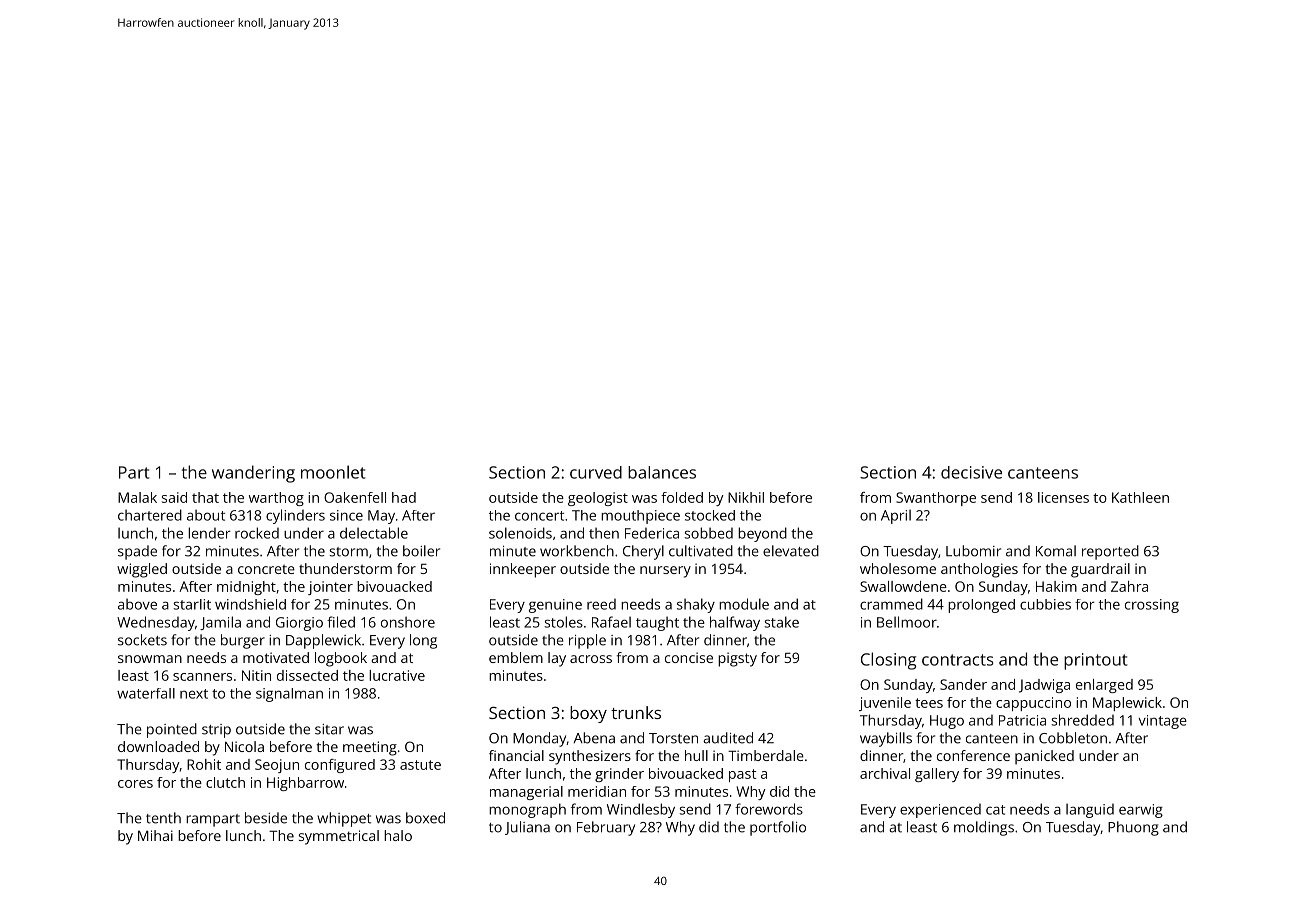 Image resolution: width=1308 pixels, height=924 pixels. What do you see at coordinates (1095, 661) in the screenshot?
I see `printout` at bounding box center [1095, 661].
